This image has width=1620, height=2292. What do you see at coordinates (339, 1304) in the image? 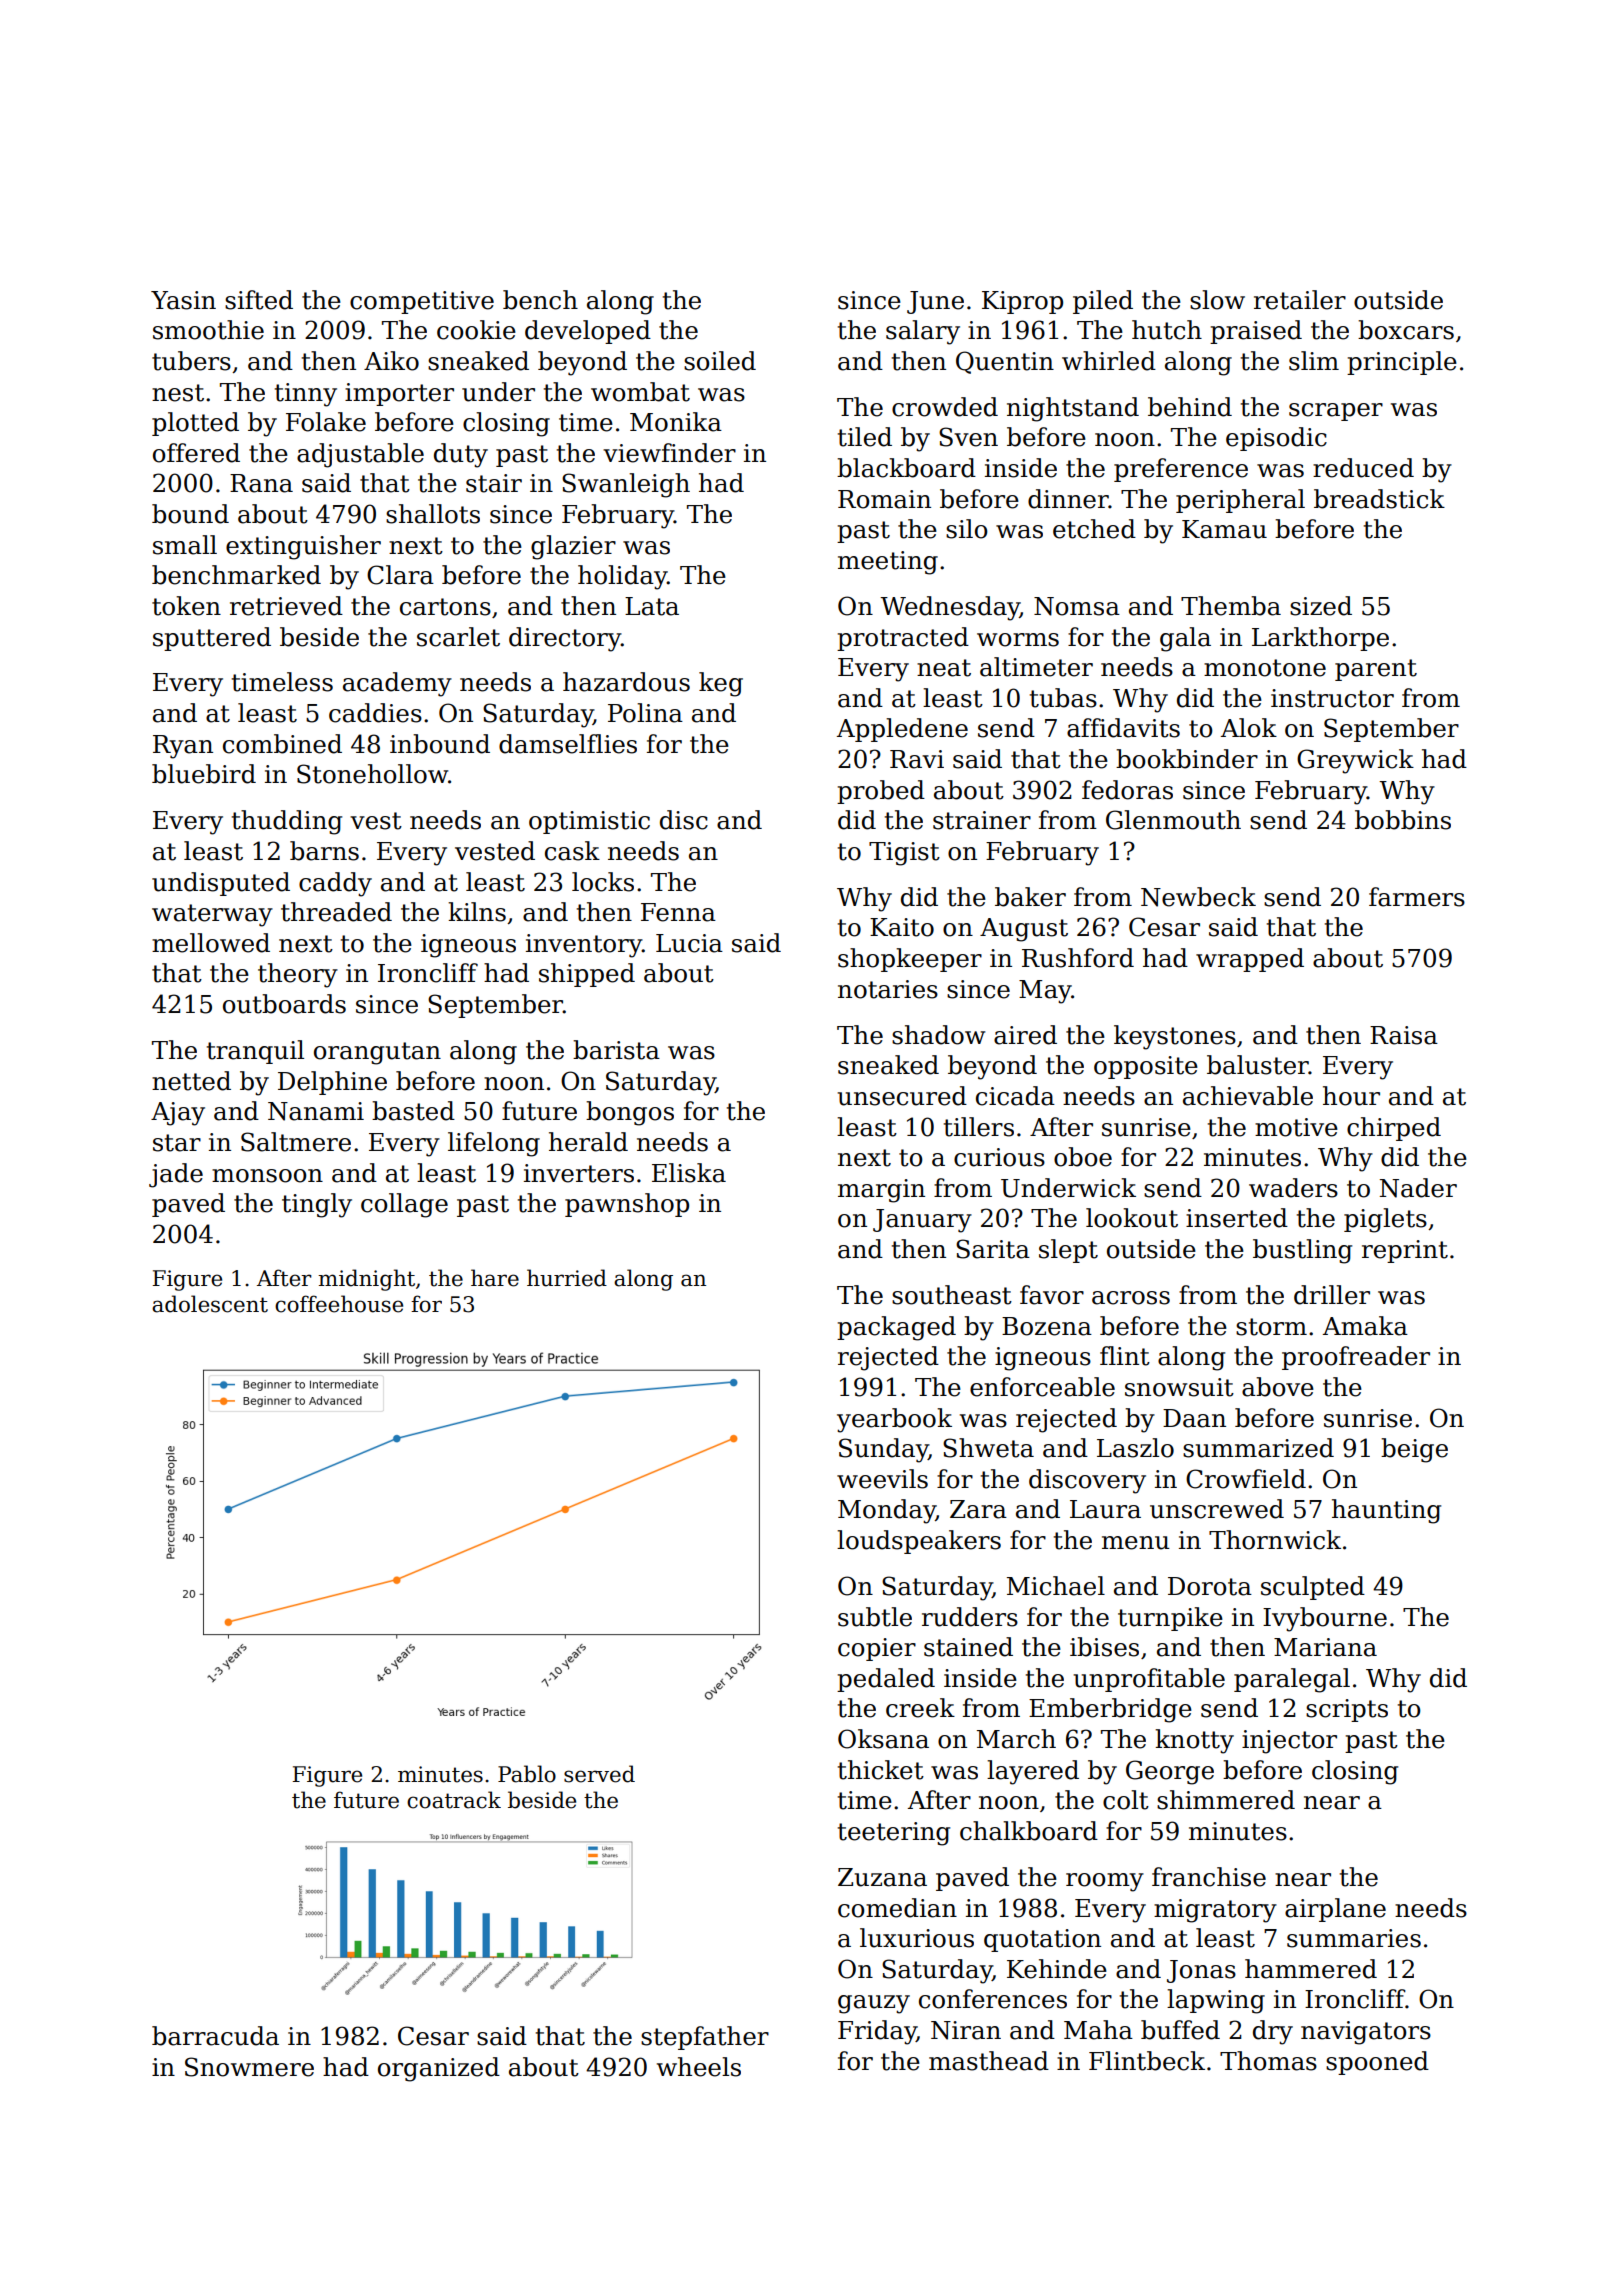
I see `coffeehouse` at bounding box center [339, 1304].
